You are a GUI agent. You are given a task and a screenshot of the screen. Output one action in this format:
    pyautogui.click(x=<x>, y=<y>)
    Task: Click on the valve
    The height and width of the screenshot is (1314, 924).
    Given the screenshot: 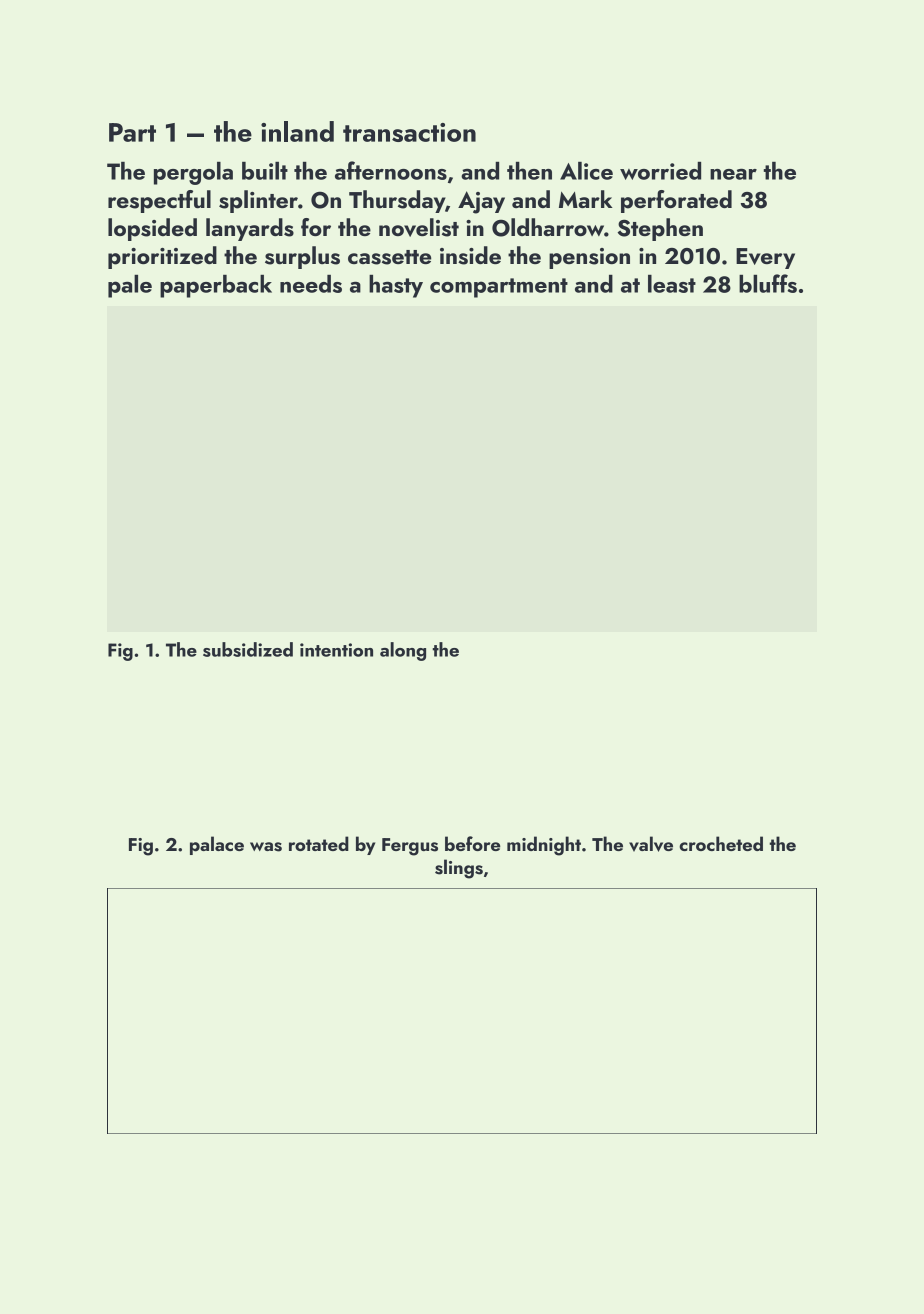 What is the action you would take?
    pyautogui.click(x=651, y=844)
